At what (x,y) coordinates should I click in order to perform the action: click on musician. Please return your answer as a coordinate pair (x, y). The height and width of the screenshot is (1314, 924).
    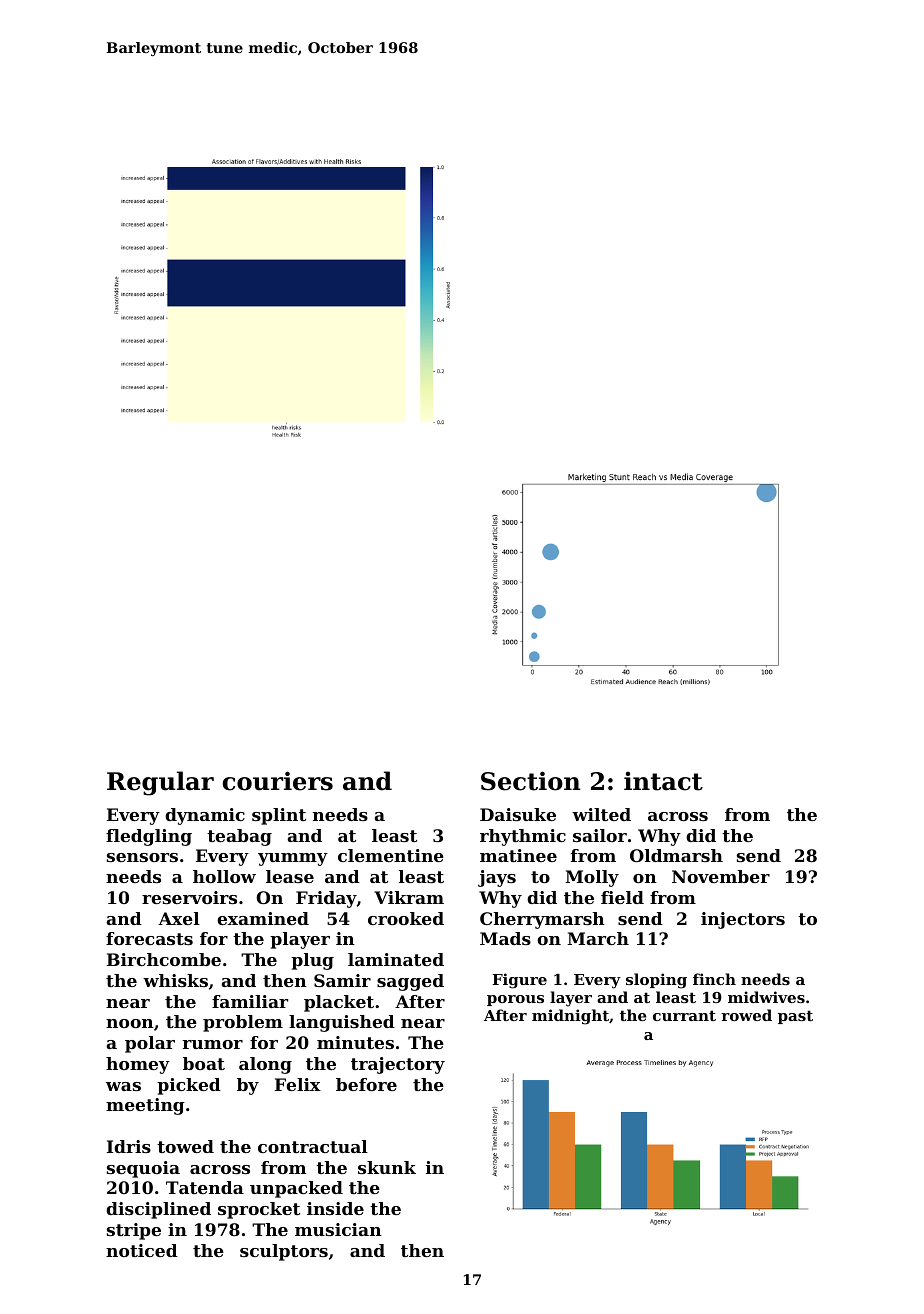
    Looking at the image, I should click on (338, 1229).
